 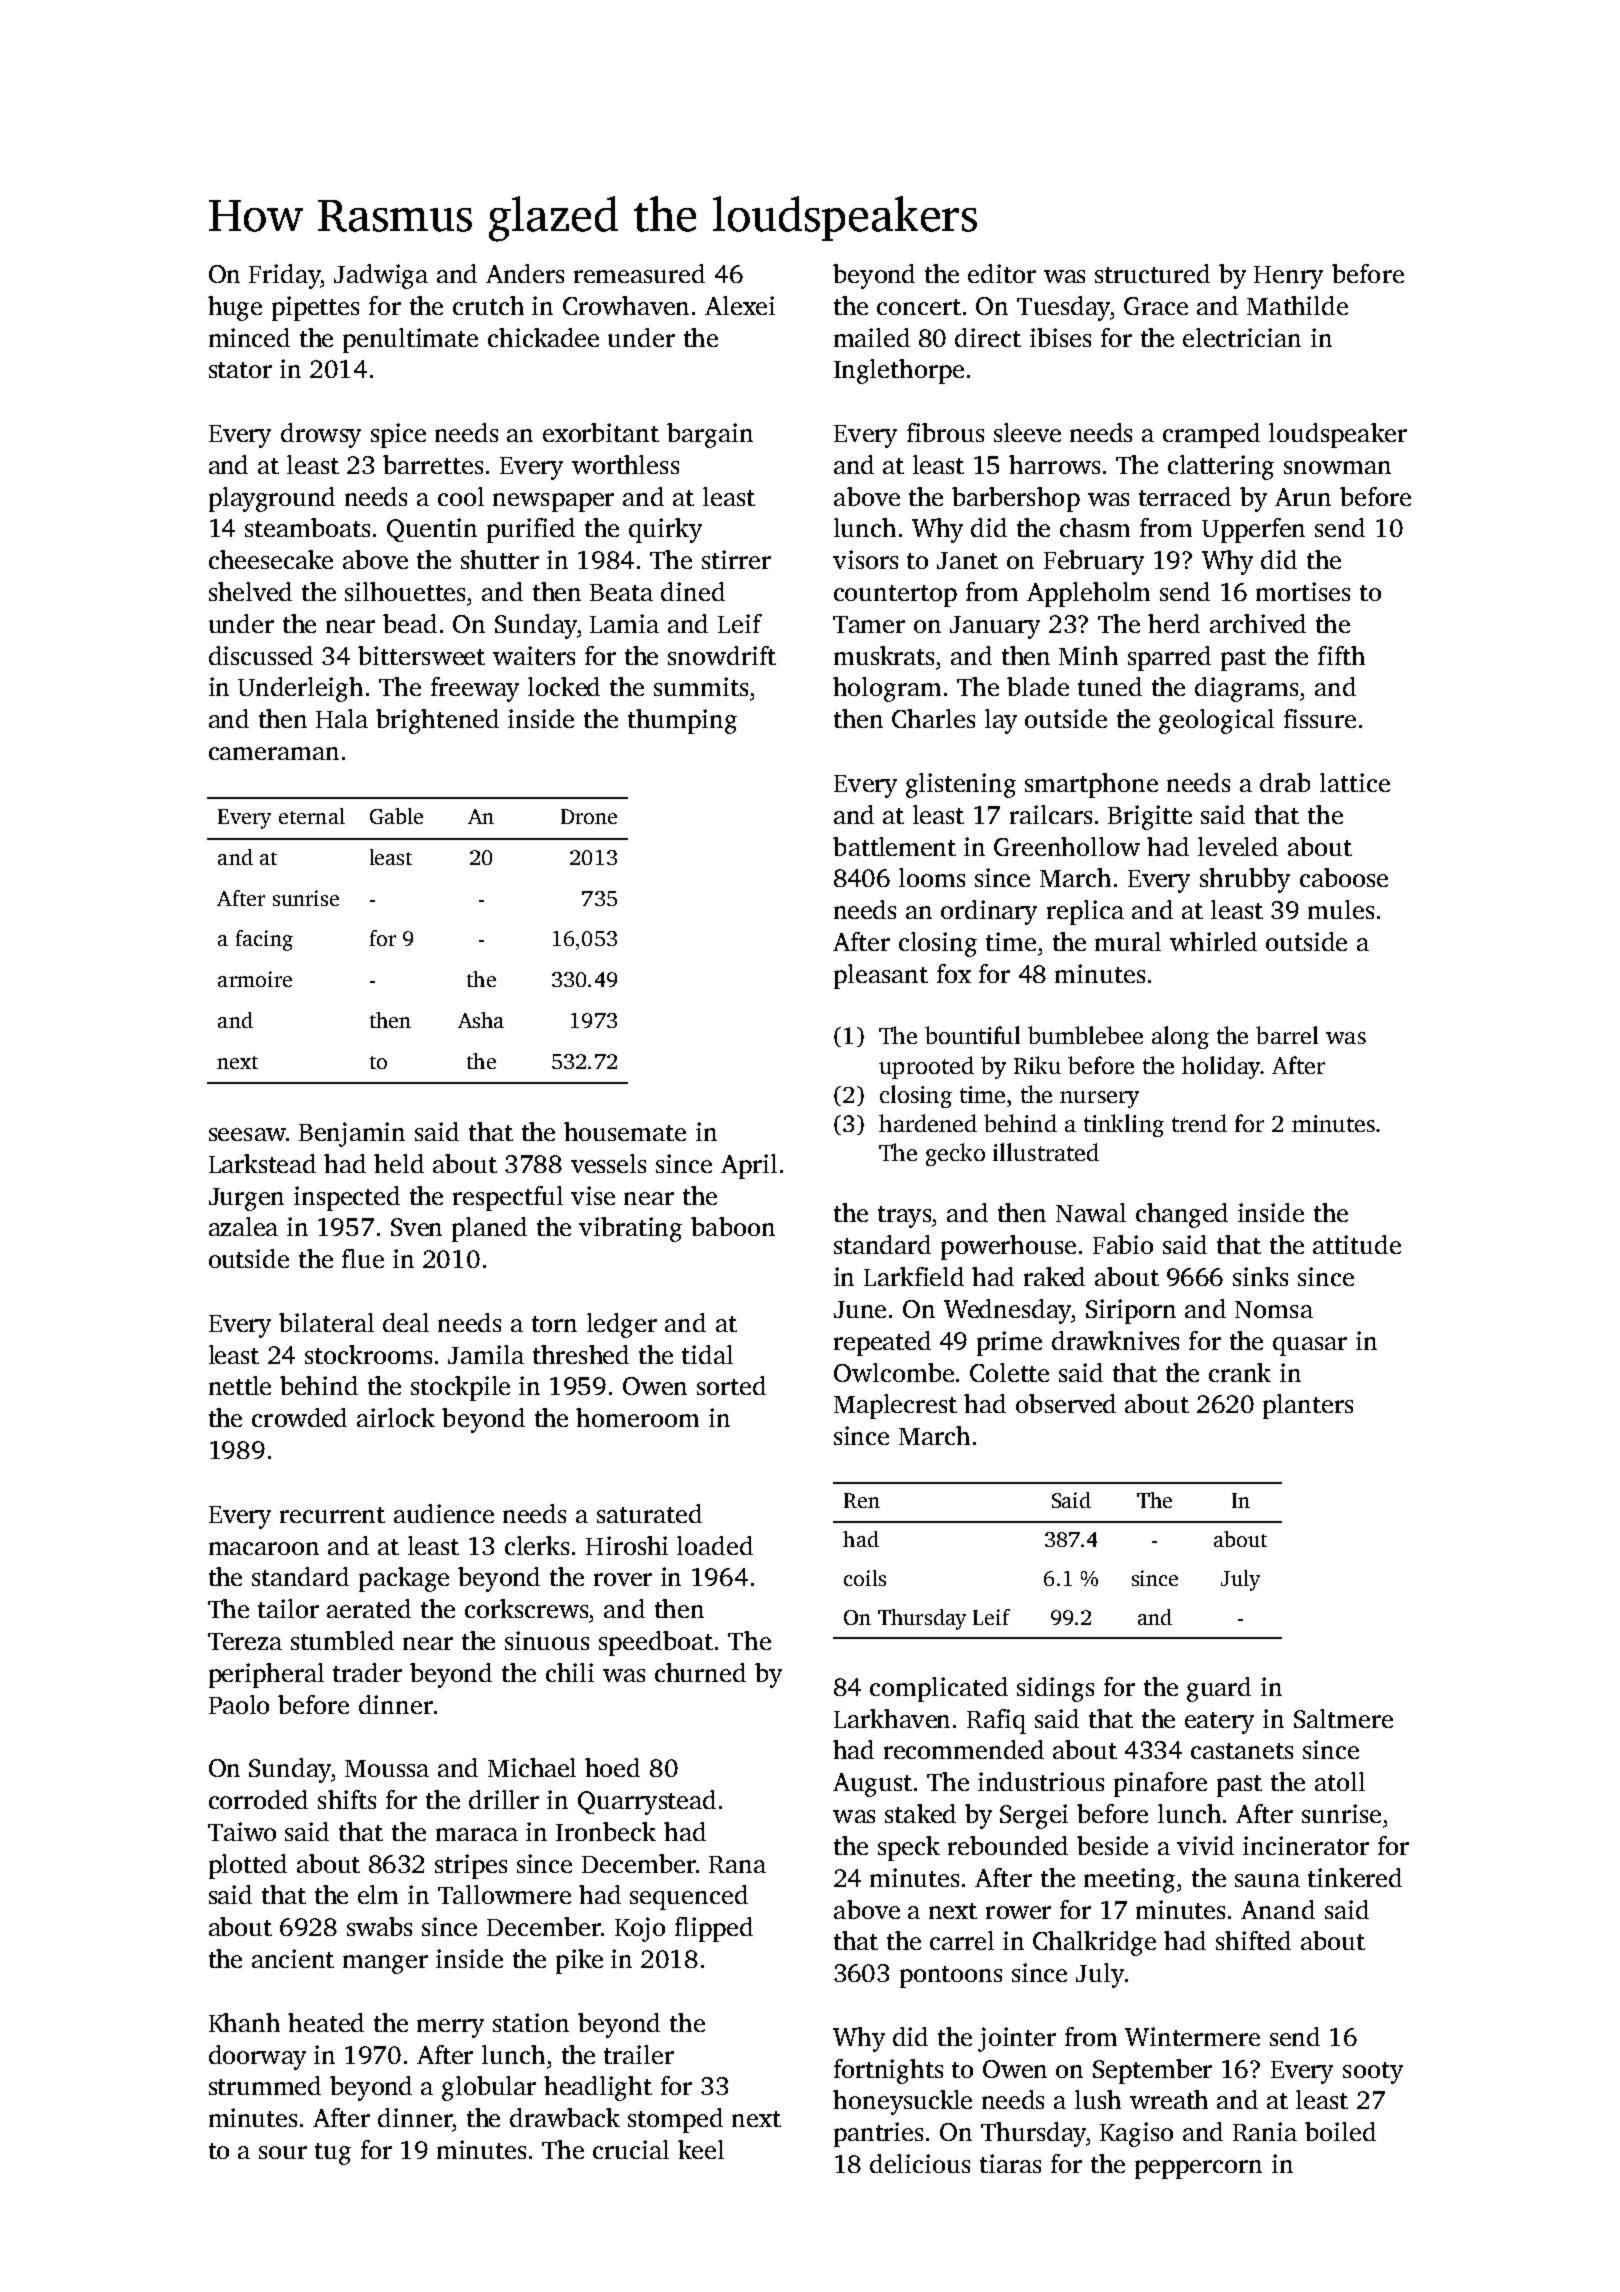 What do you see at coordinates (1182, 1215) in the image?
I see `changed` at bounding box center [1182, 1215].
